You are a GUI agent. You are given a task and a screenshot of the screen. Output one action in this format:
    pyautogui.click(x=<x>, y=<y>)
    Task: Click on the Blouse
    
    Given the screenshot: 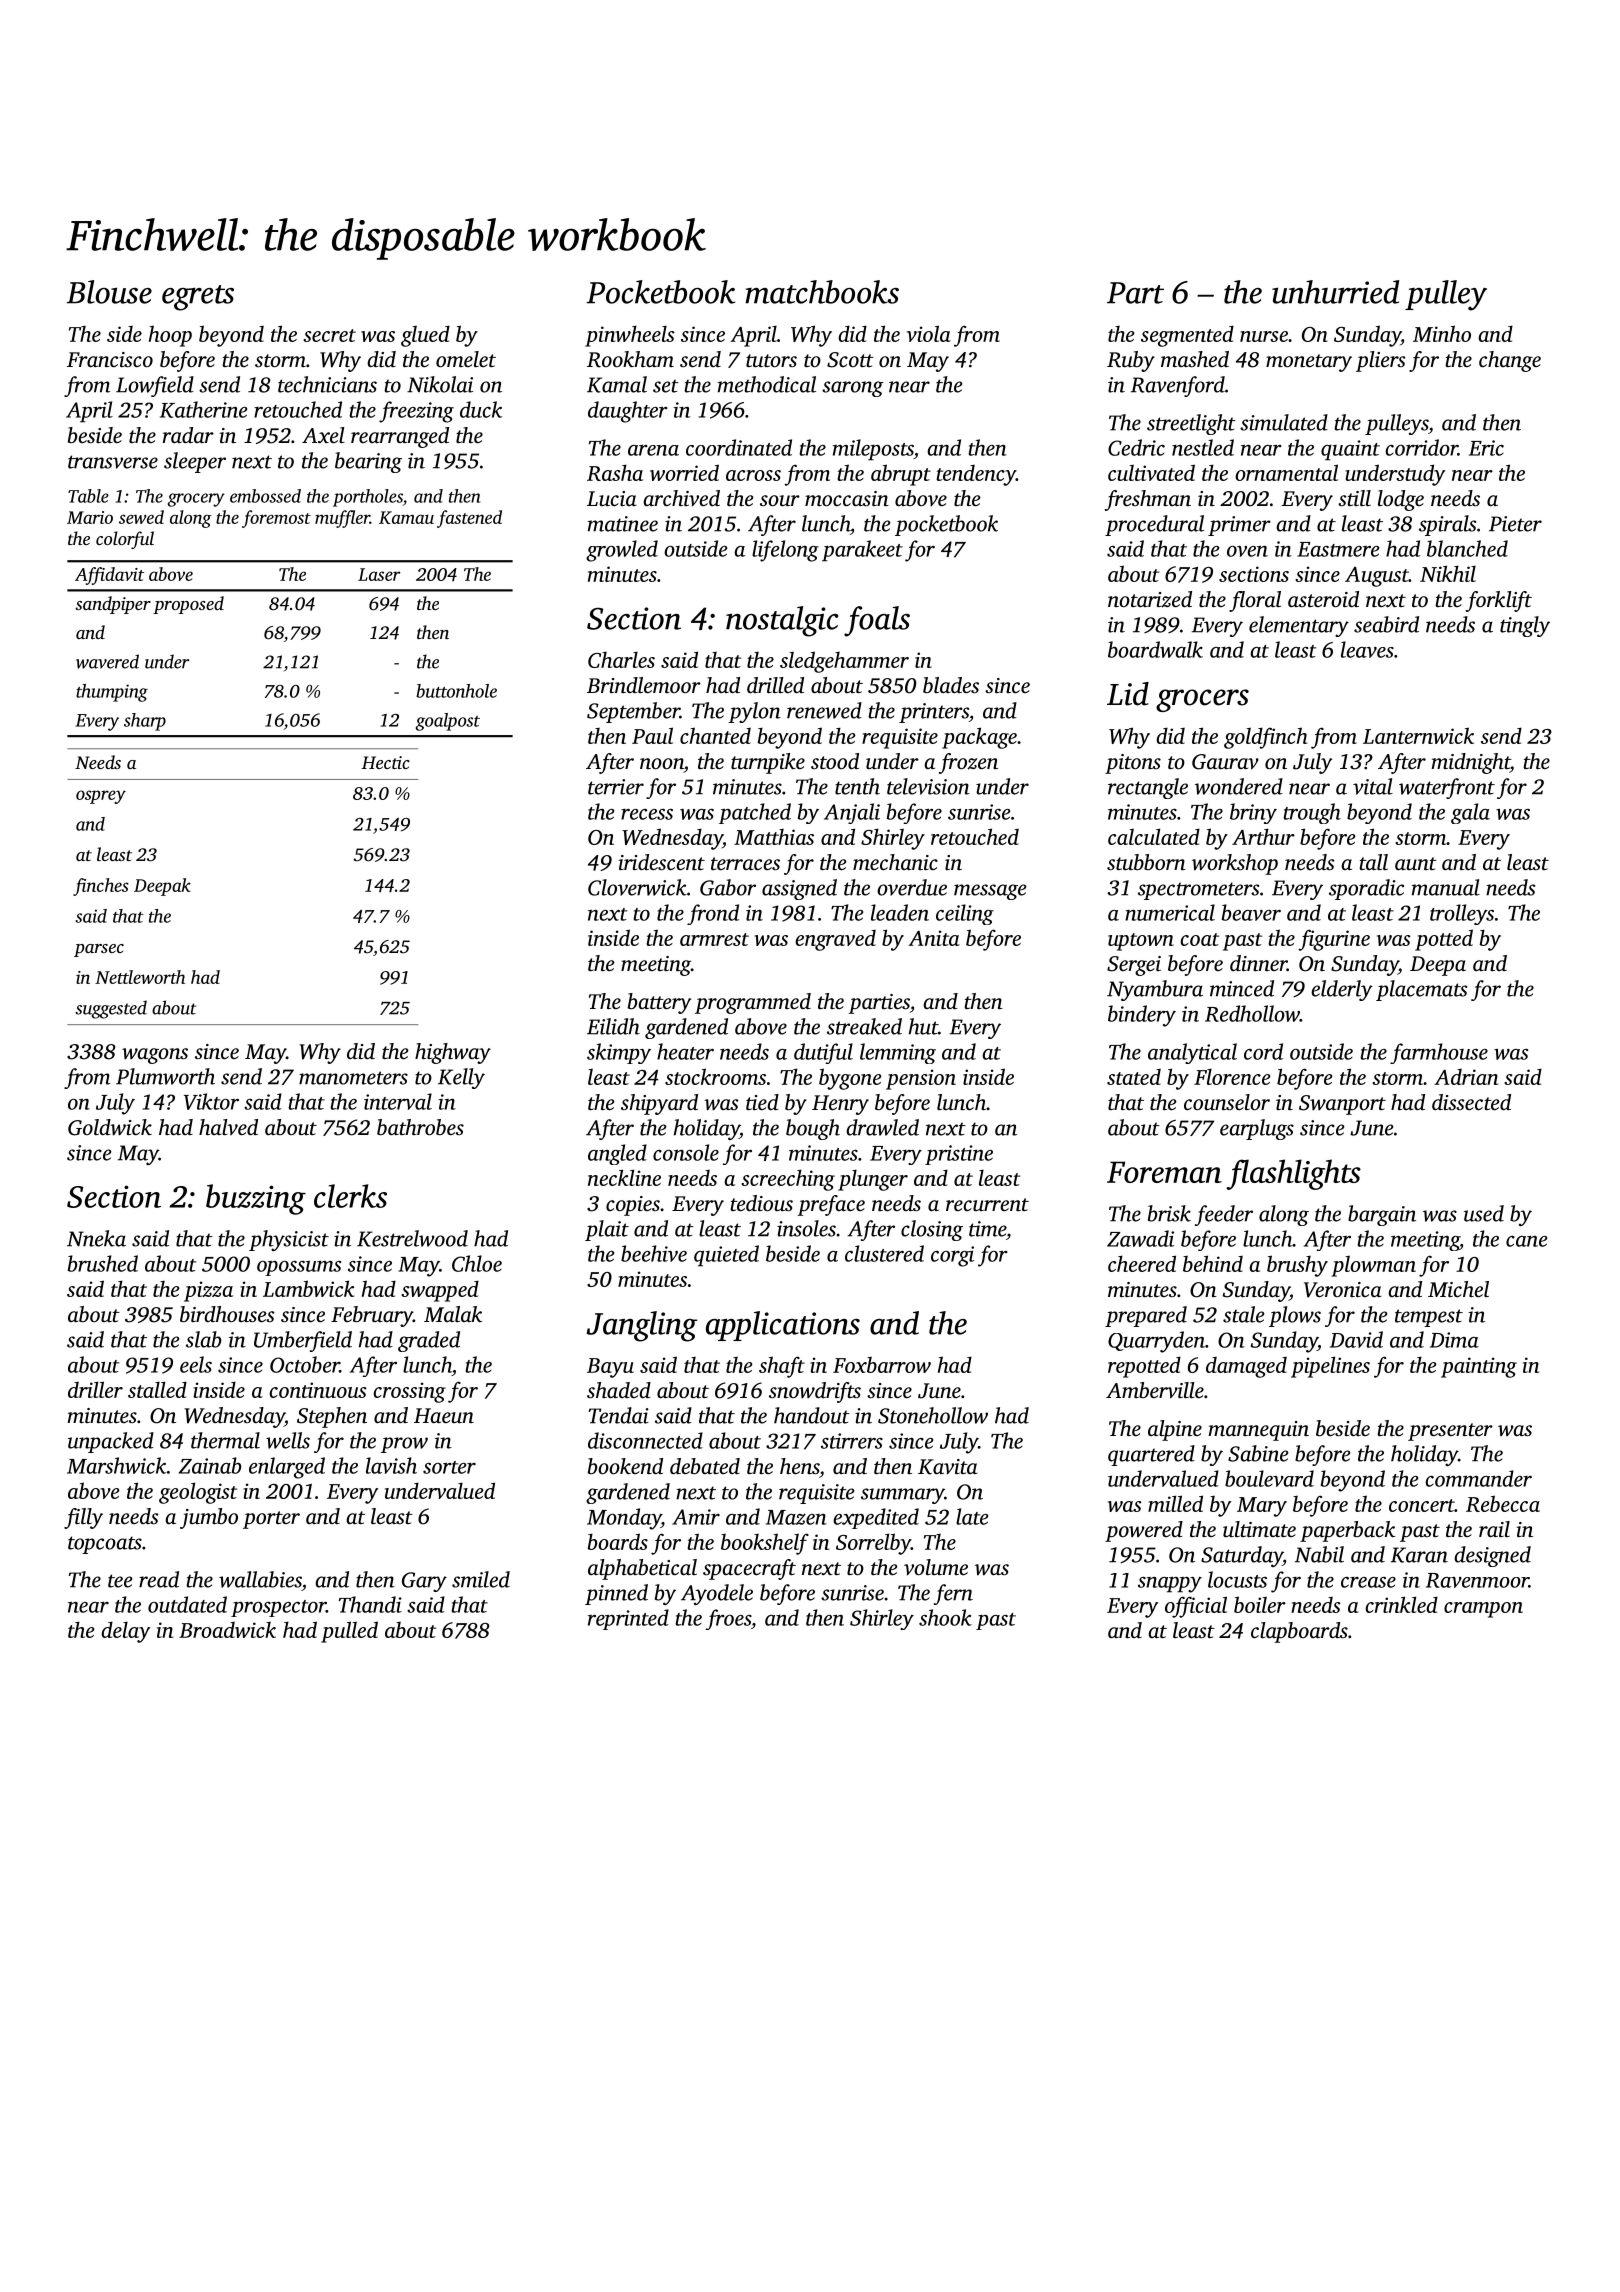 What is the action you would take?
    pyautogui.click(x=109, y=292)
